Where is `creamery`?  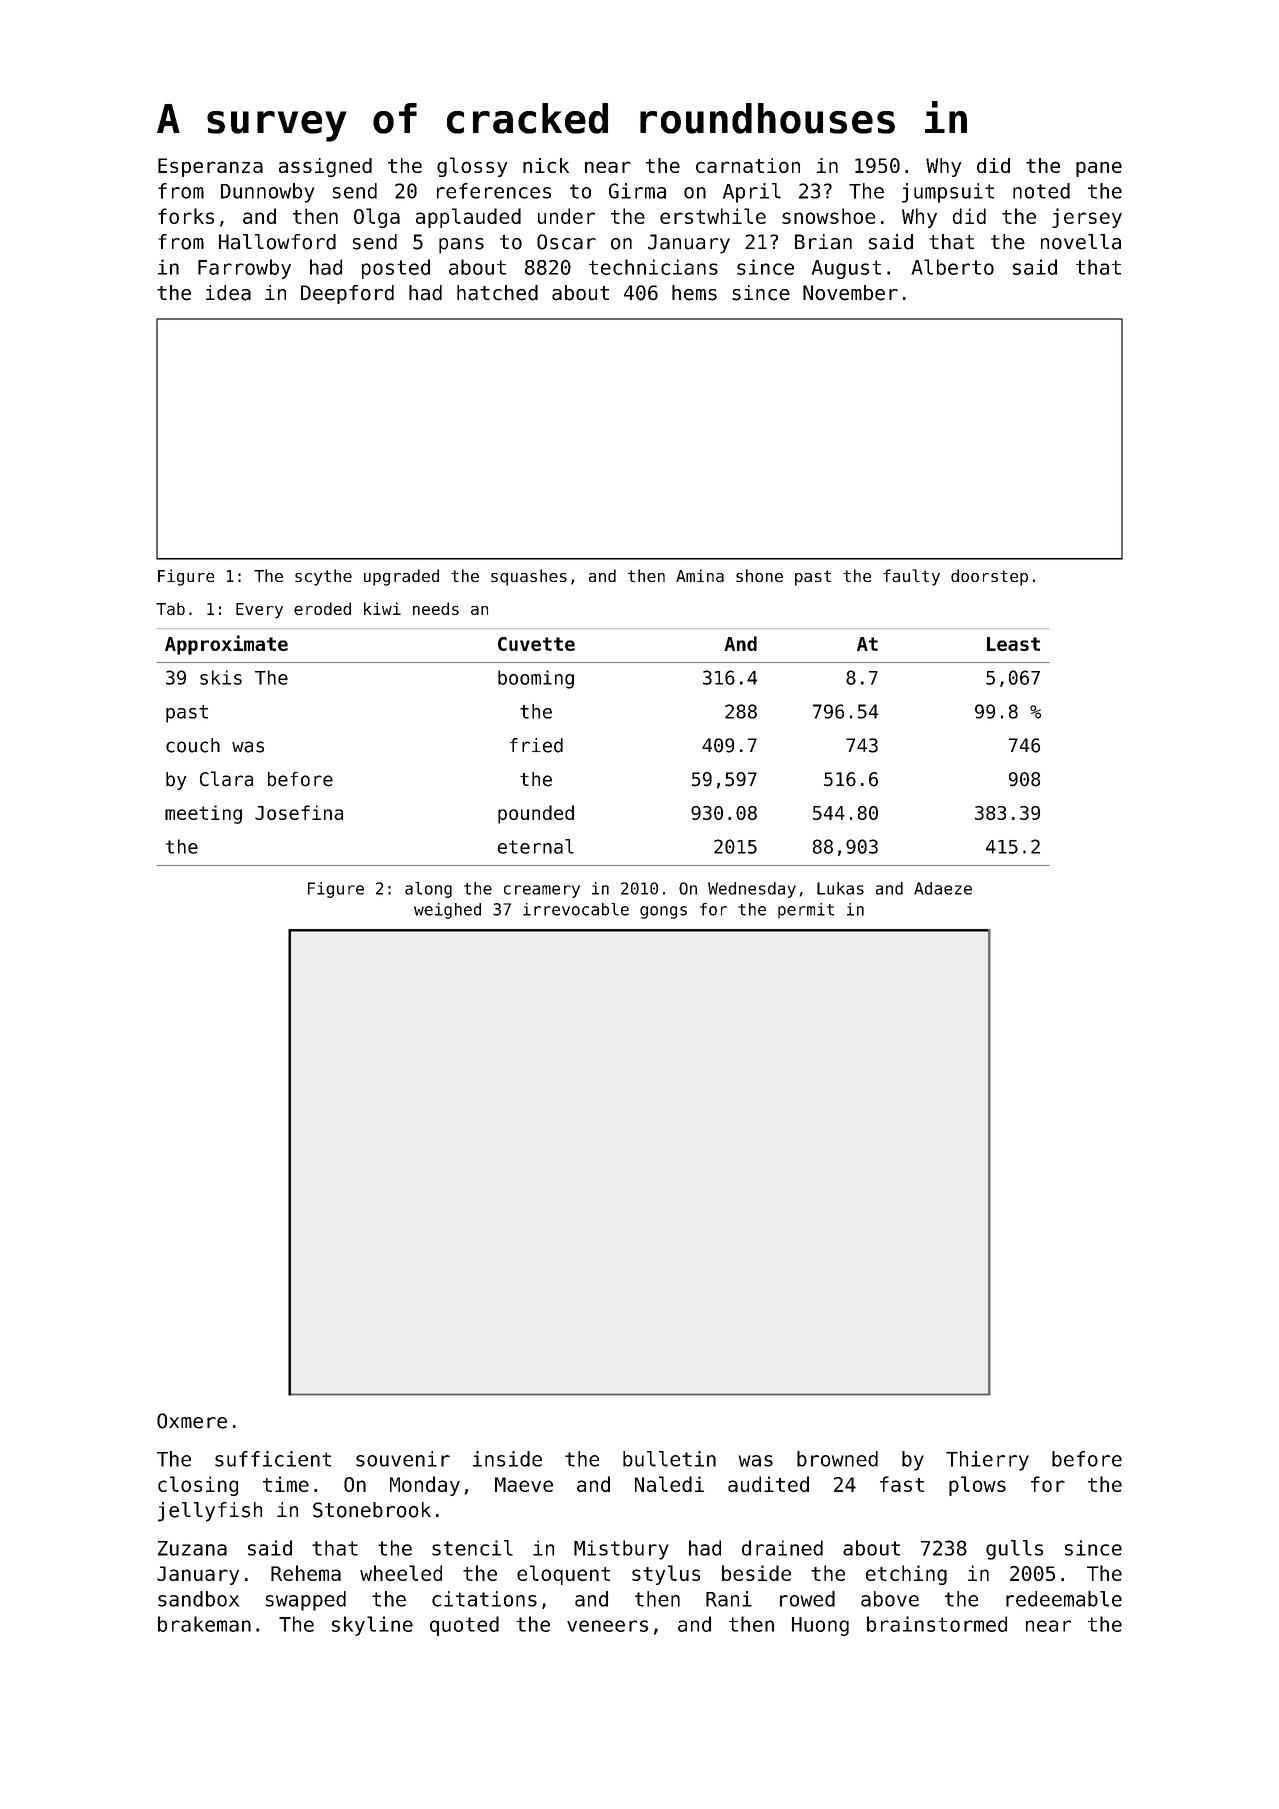 creamery is located at coordinates (542, 891).
